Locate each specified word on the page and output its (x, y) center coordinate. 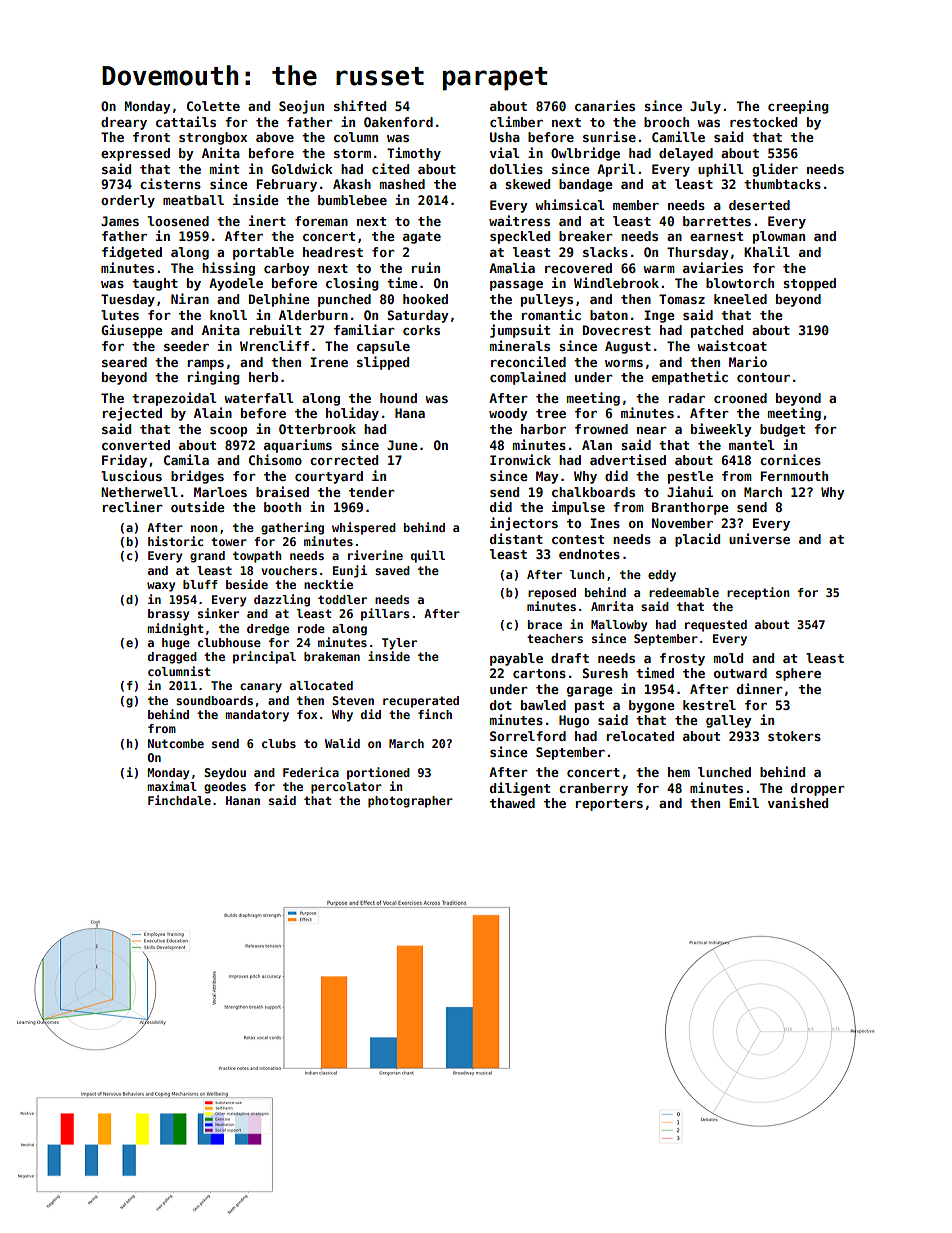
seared (124, 362)
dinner (760, 688)
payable (516, 659)
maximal (172, 786)
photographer (410, 802)
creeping (798, 107)
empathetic (690, 378)
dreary (124, 123)
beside (247, 584)
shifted (360, 105)
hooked (425, 299)
